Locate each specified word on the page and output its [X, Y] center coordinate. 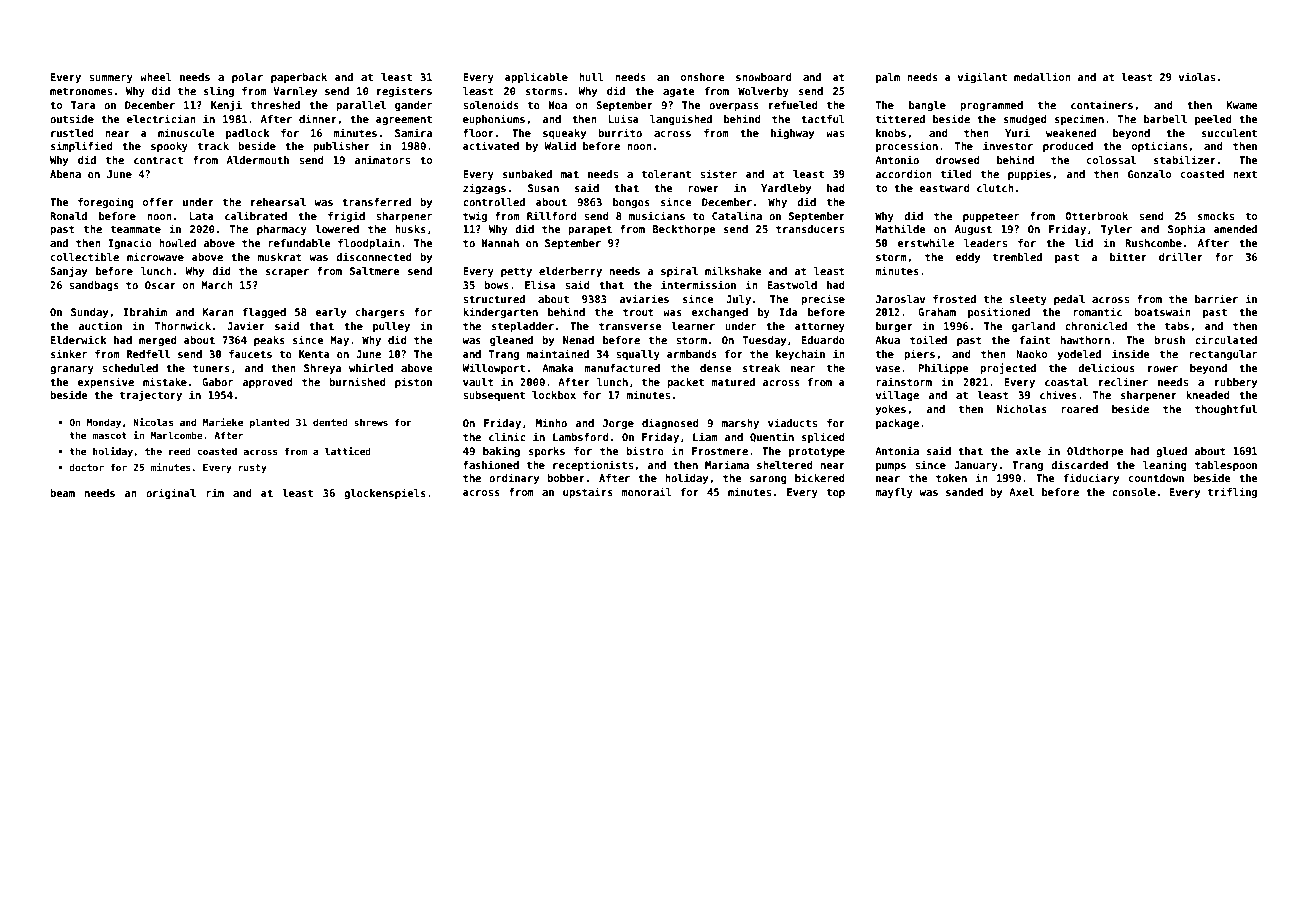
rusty [253, 468]
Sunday [89, 313]
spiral [679, 271]
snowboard [764, 77]
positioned [999, 312]
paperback [299, 78]
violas [1197, 76]
